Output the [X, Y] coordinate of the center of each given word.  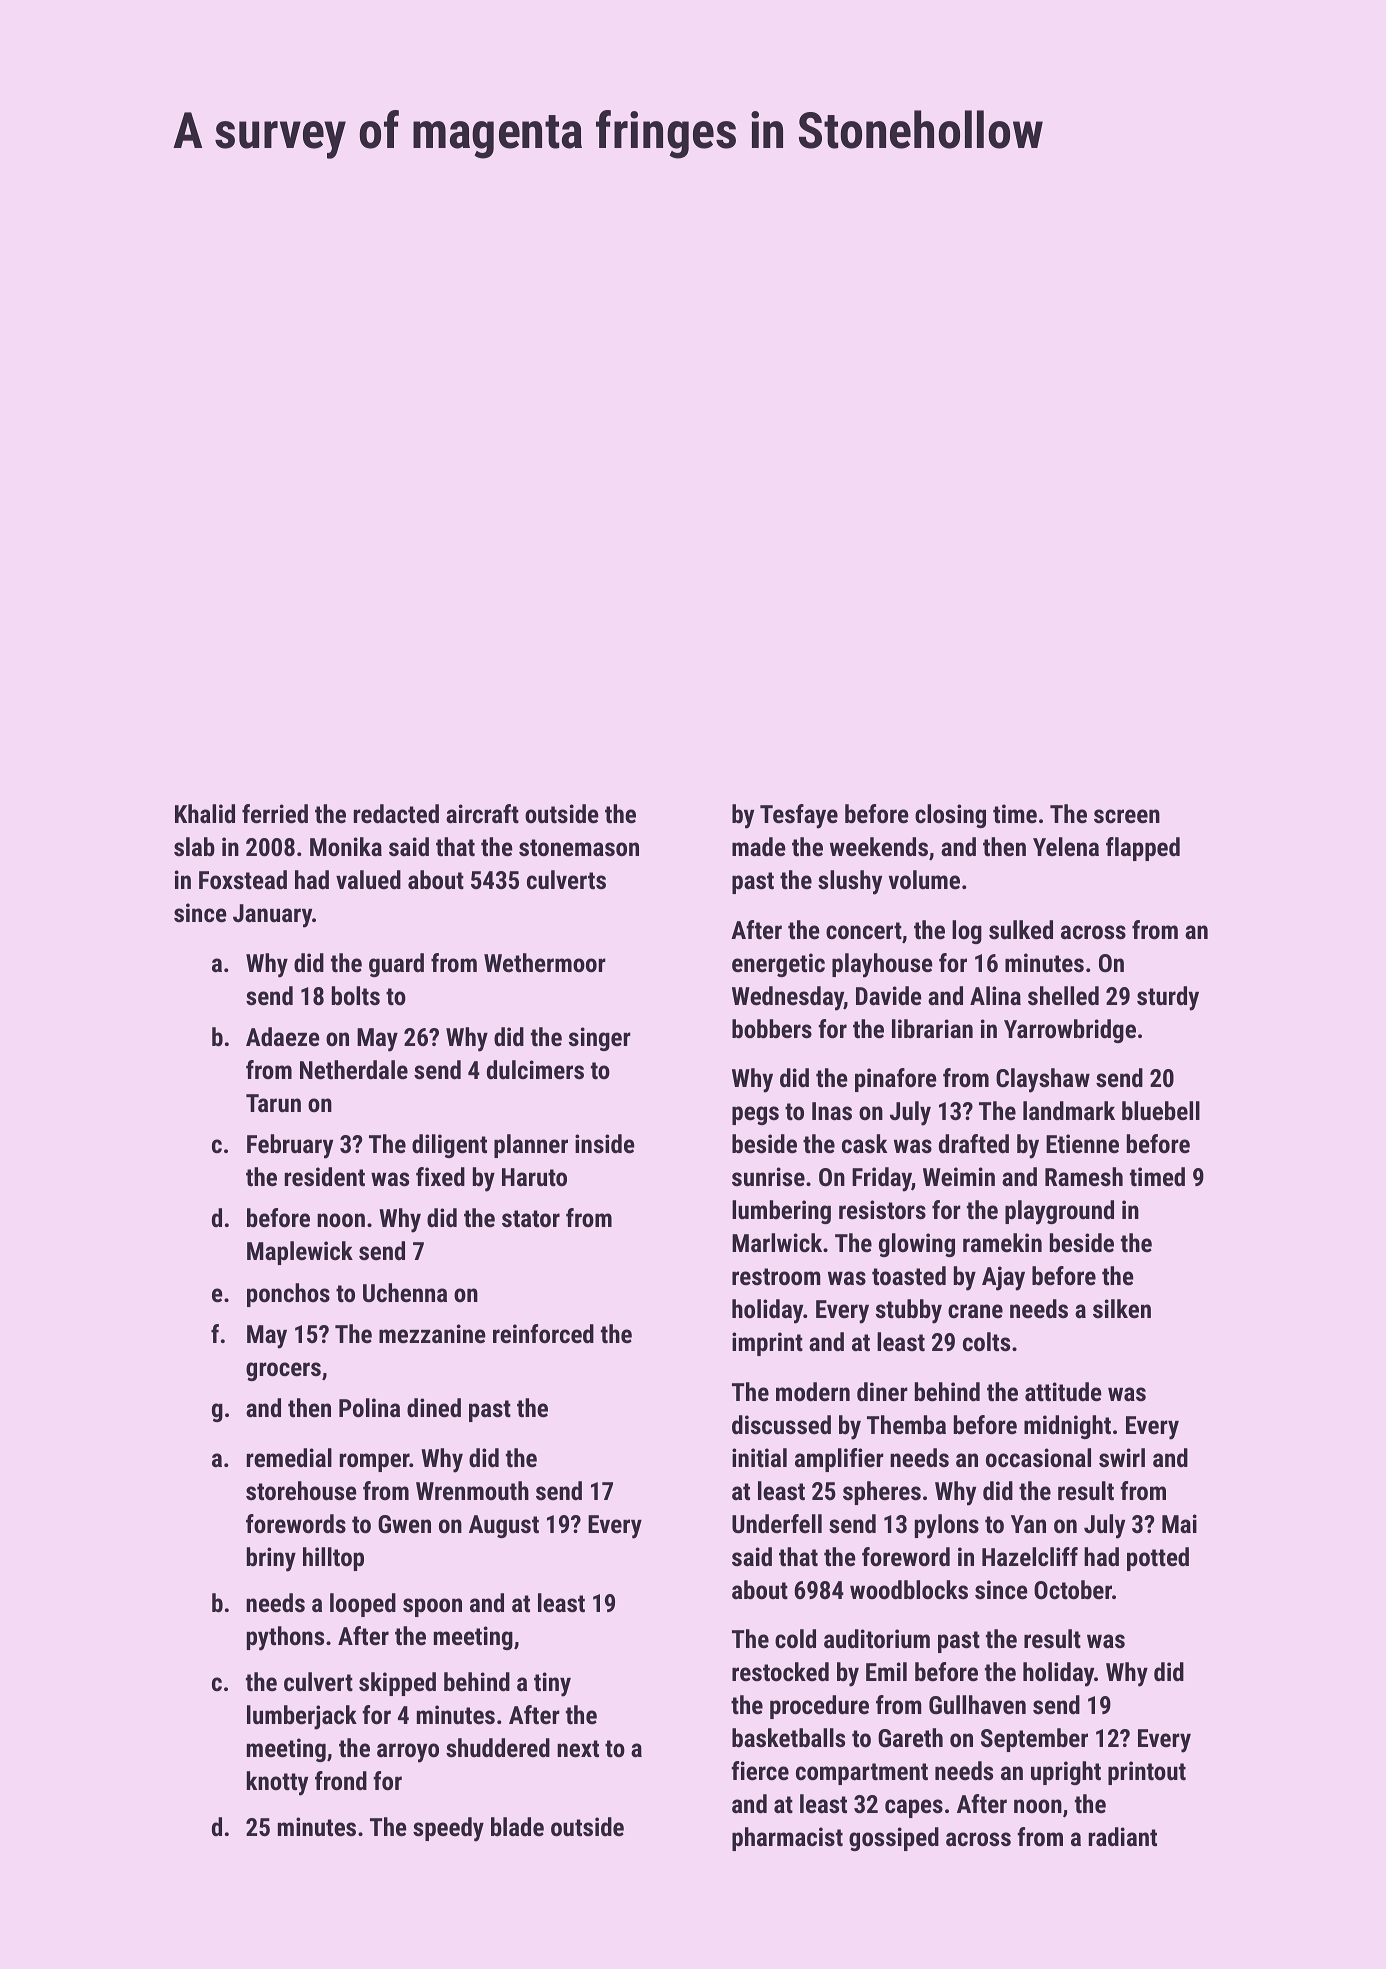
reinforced [543, 1333]
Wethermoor [545, 962]
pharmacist [787, 1839]
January [272, 916]
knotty [277, 1783]
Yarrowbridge [1070, 1031]
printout [1147, 1773]
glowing [917, 1245]
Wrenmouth [472, 1490]
